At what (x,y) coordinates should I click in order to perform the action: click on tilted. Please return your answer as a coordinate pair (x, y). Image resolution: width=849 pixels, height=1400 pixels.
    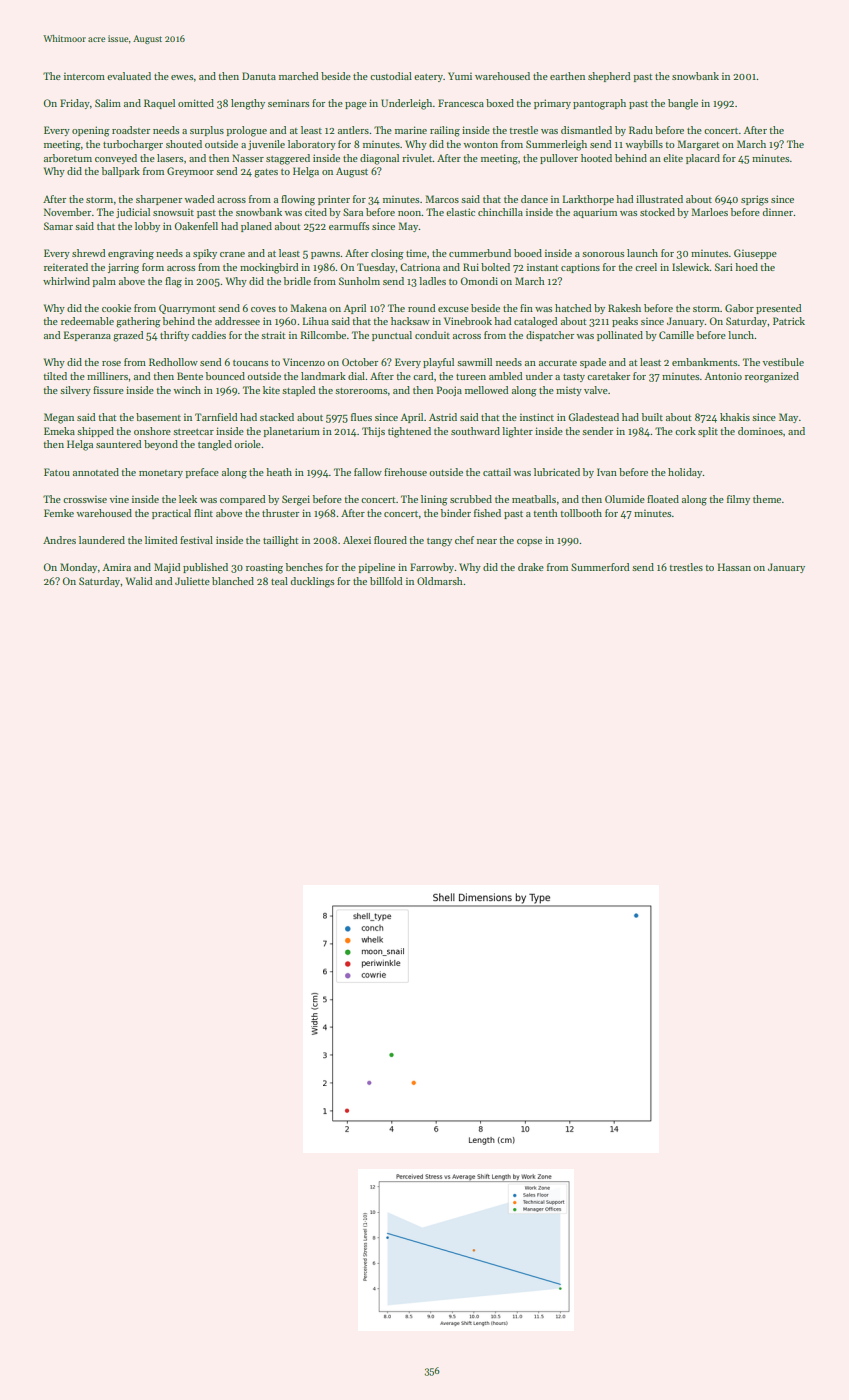
    Looking at the image, I should click on (55, 376).
